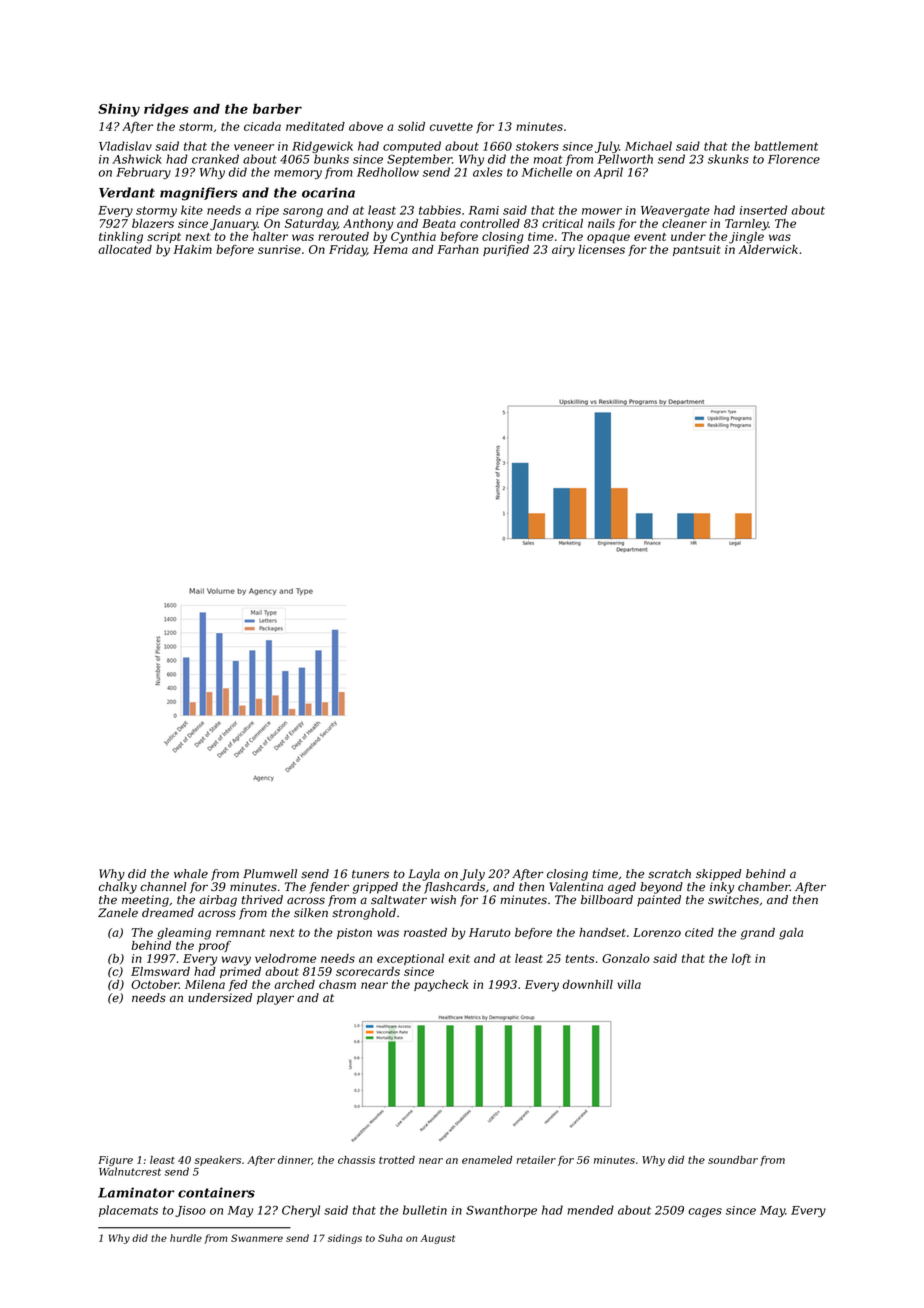 This screenshot has width=924, height=1308. I want to click on whale, so click(191, 873).
